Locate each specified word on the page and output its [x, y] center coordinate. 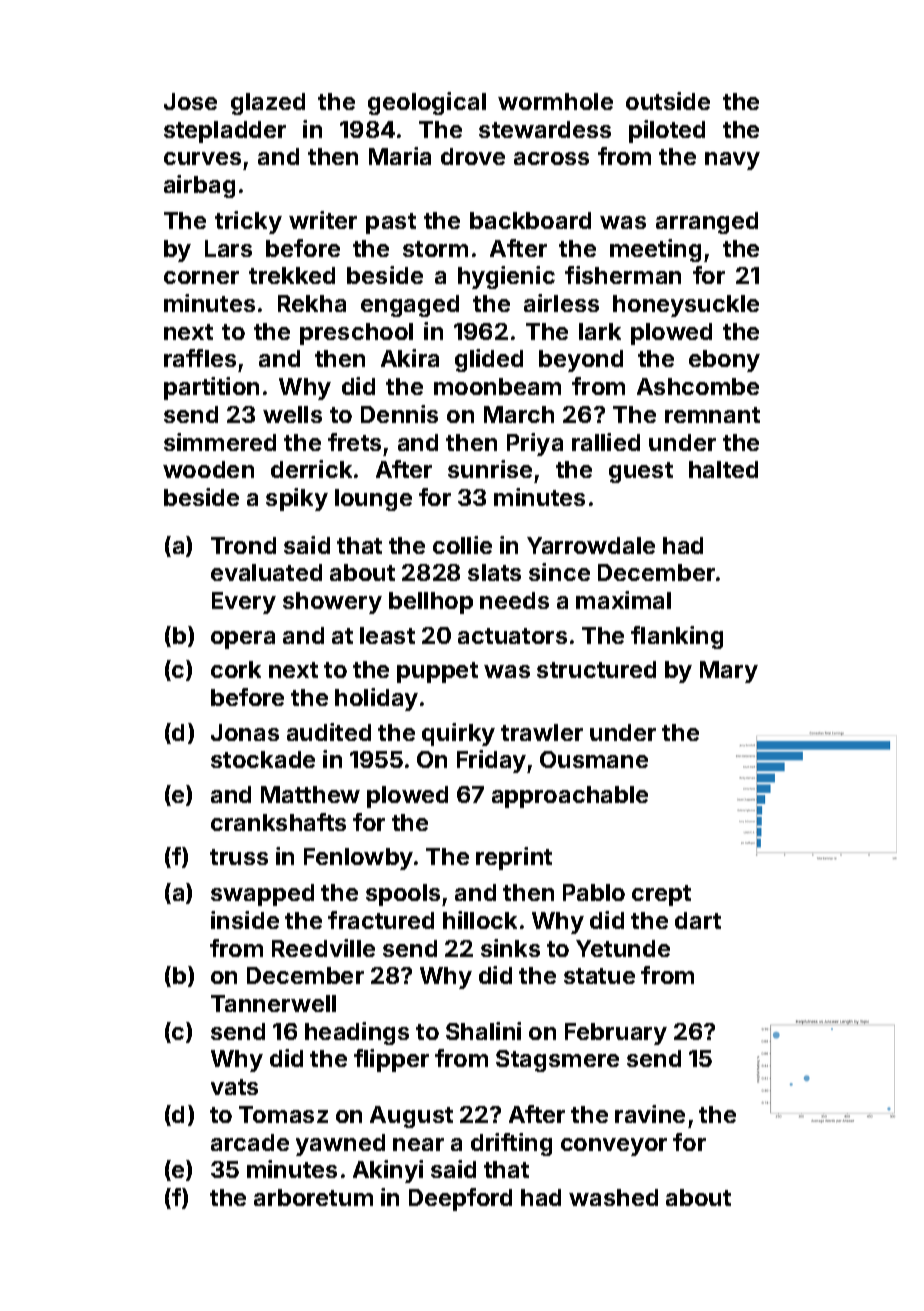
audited [329, 732]
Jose [190, 101]
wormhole [555, 101]
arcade [250, 1142]
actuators [512, 636]
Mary [729, 672]
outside [668, 101]
